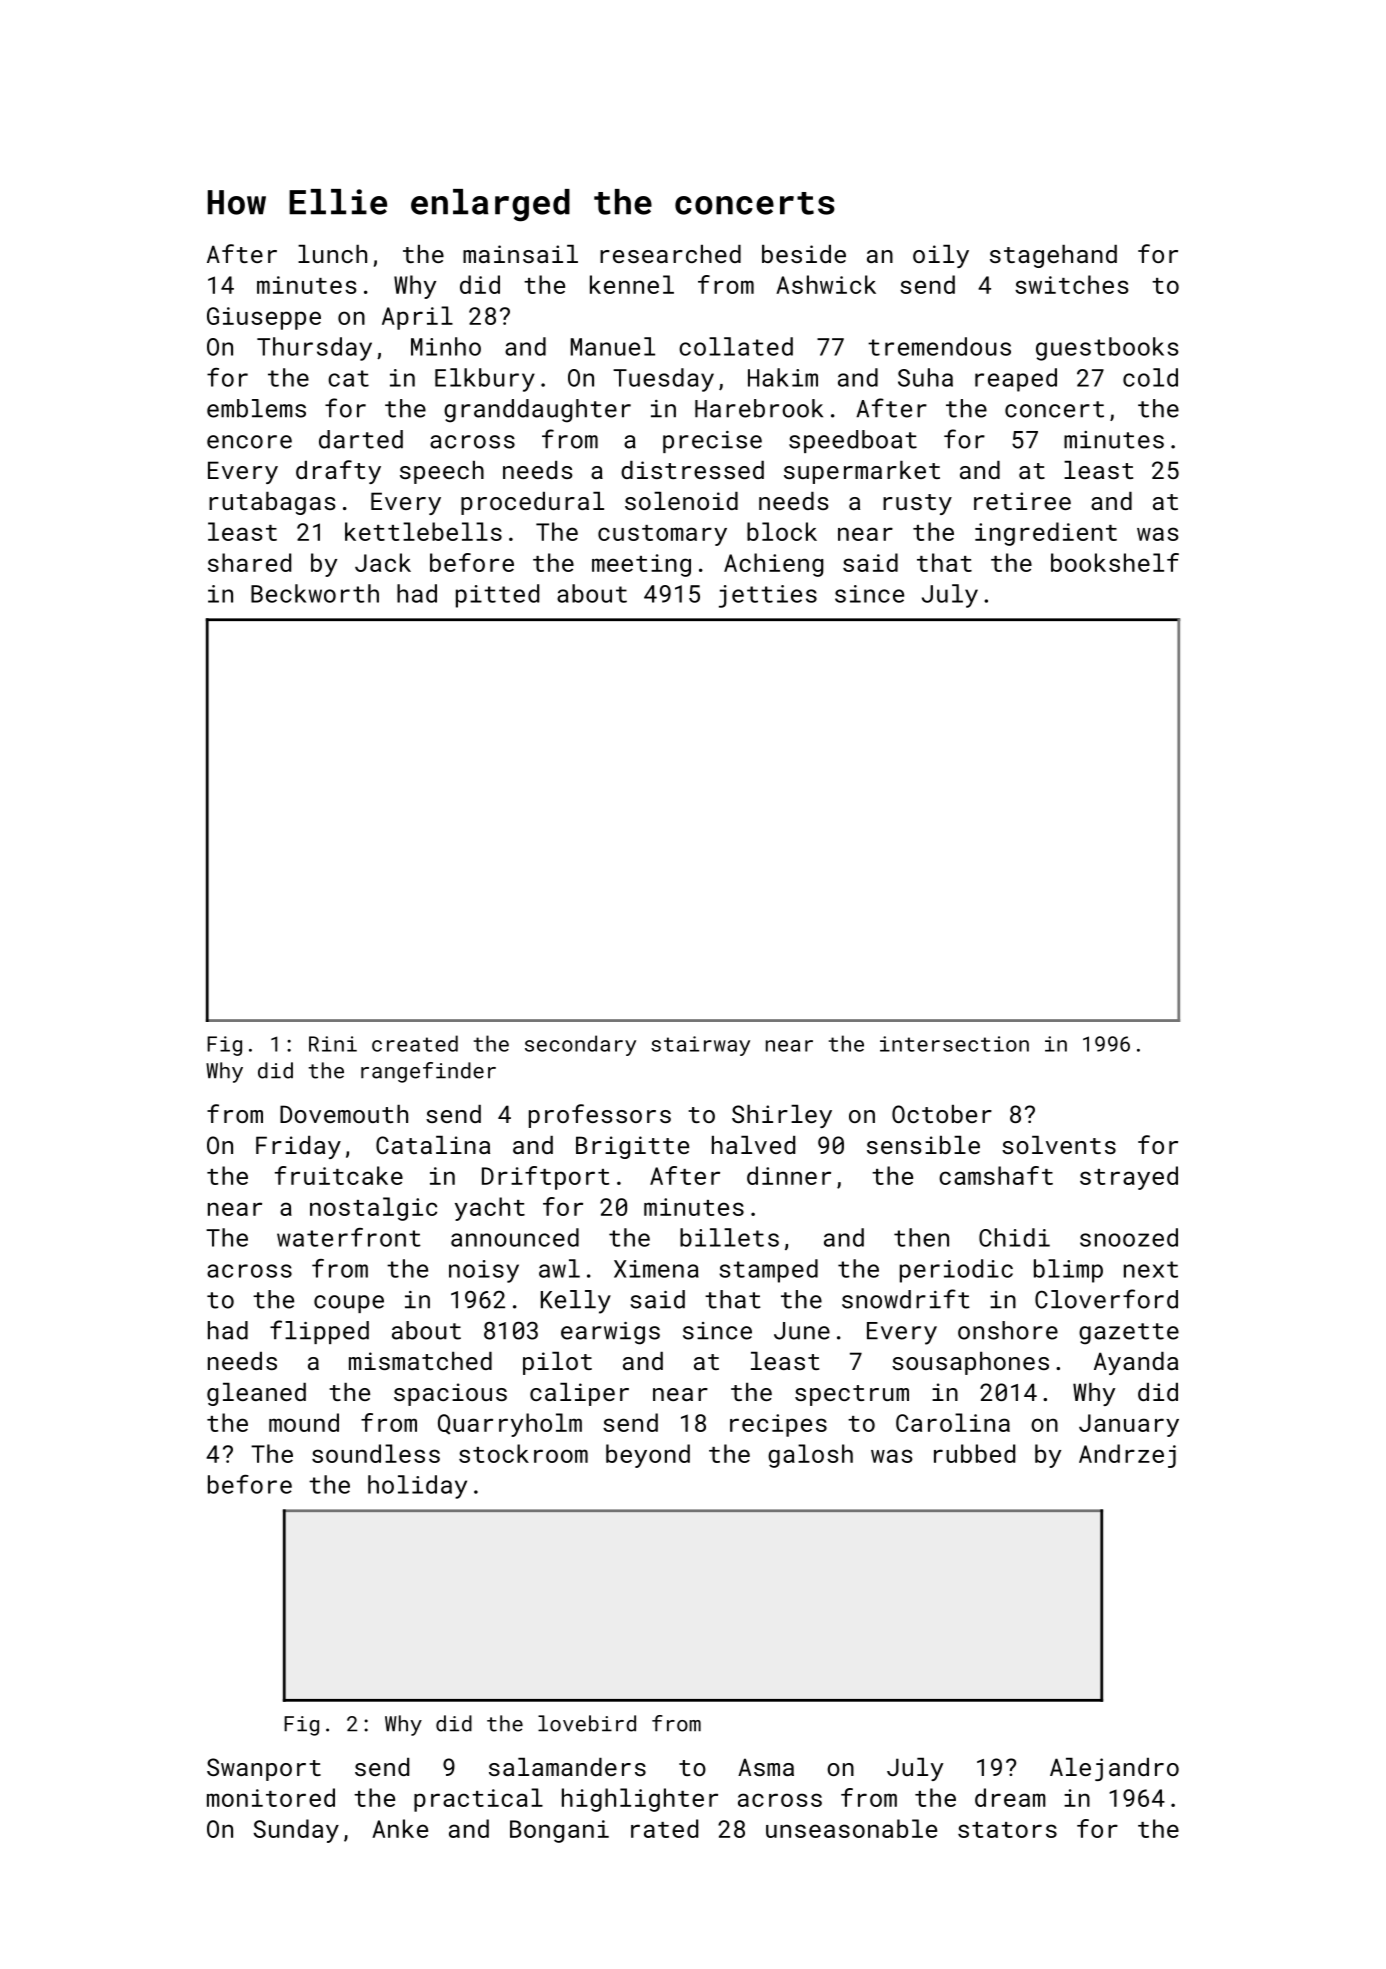 This screenshot has width=1386, height=1969. What do you see at coordinates (1046, 534) in the screenshot?
I see `ingredient` at bounding box center [1046, 534].
